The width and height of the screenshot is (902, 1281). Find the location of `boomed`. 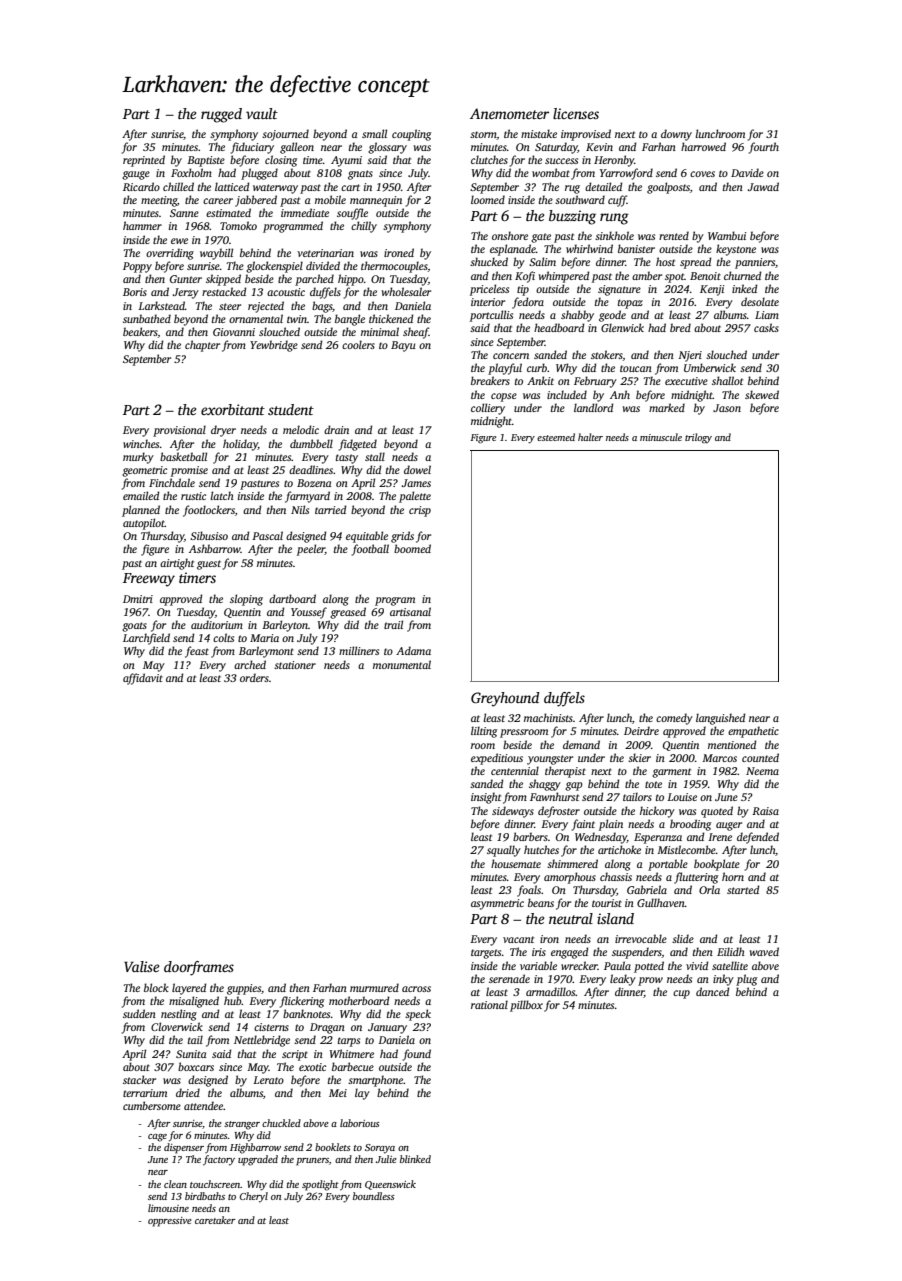

boomed is located at coordinates (412, 548).
